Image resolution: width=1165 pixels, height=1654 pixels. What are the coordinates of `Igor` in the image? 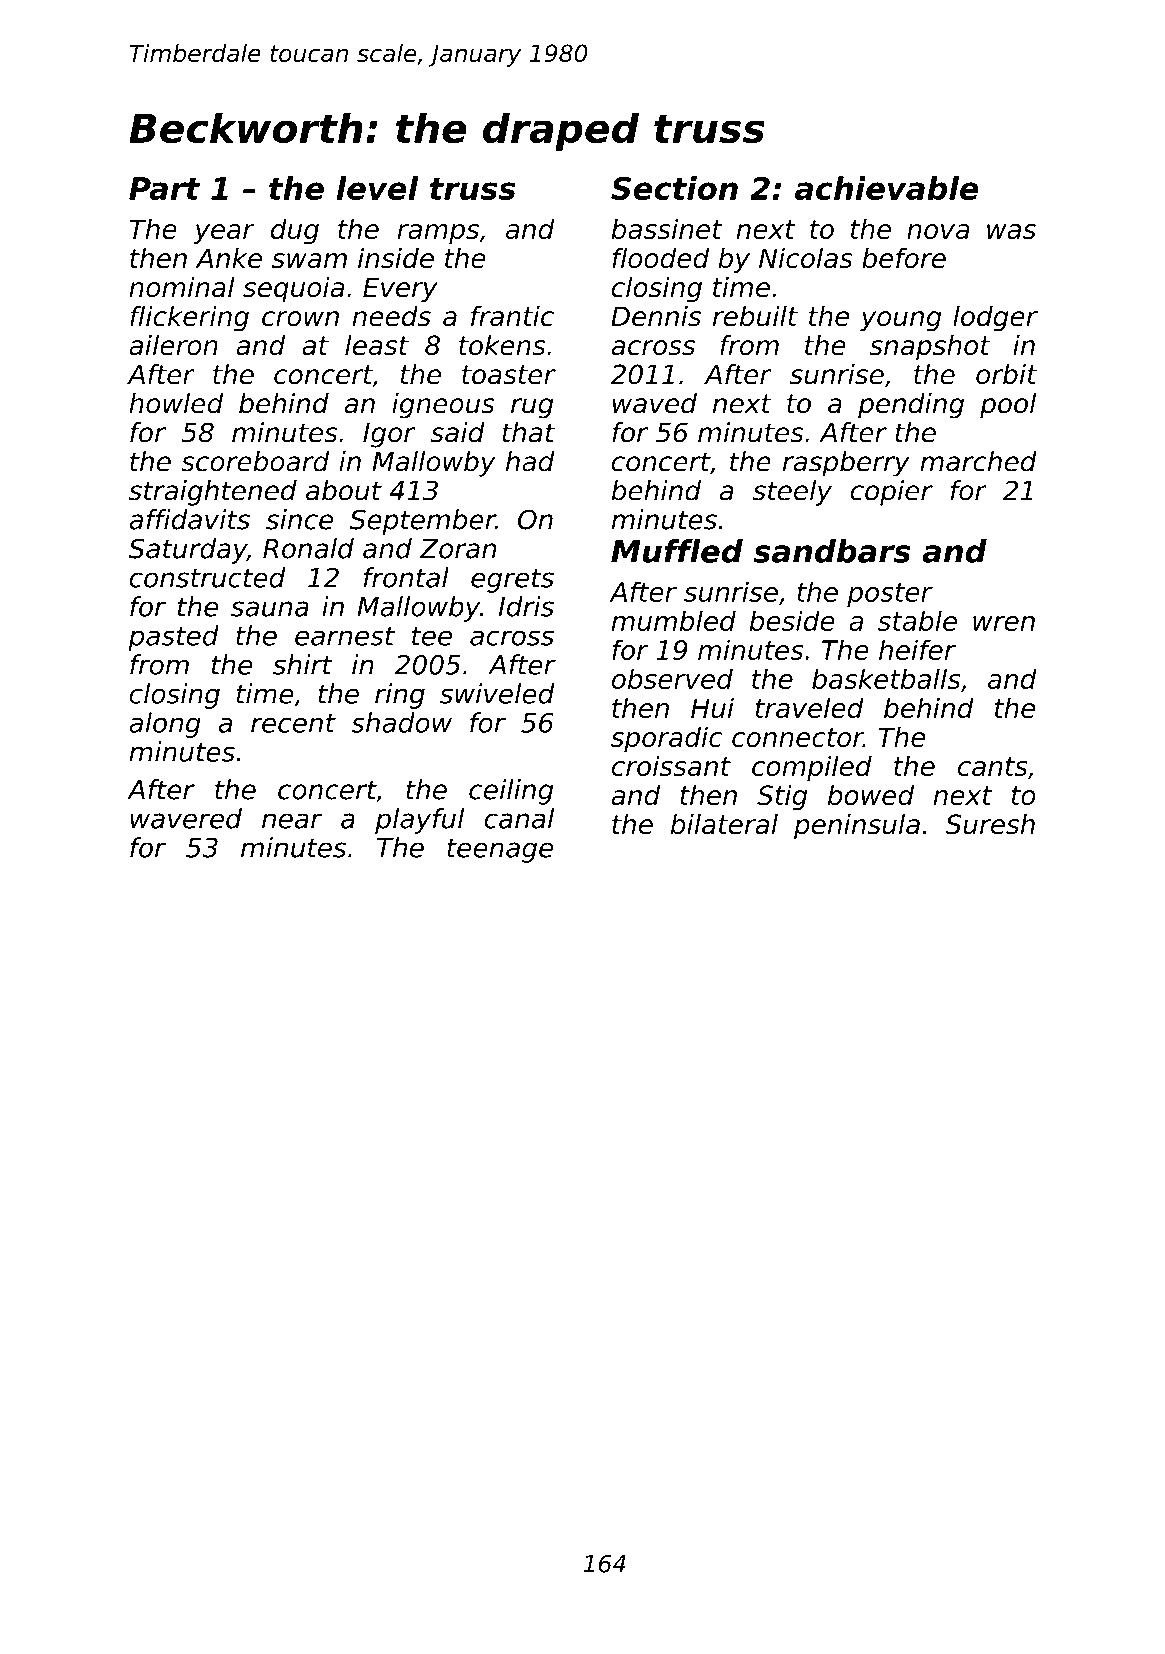 It's located at (389, 435).
